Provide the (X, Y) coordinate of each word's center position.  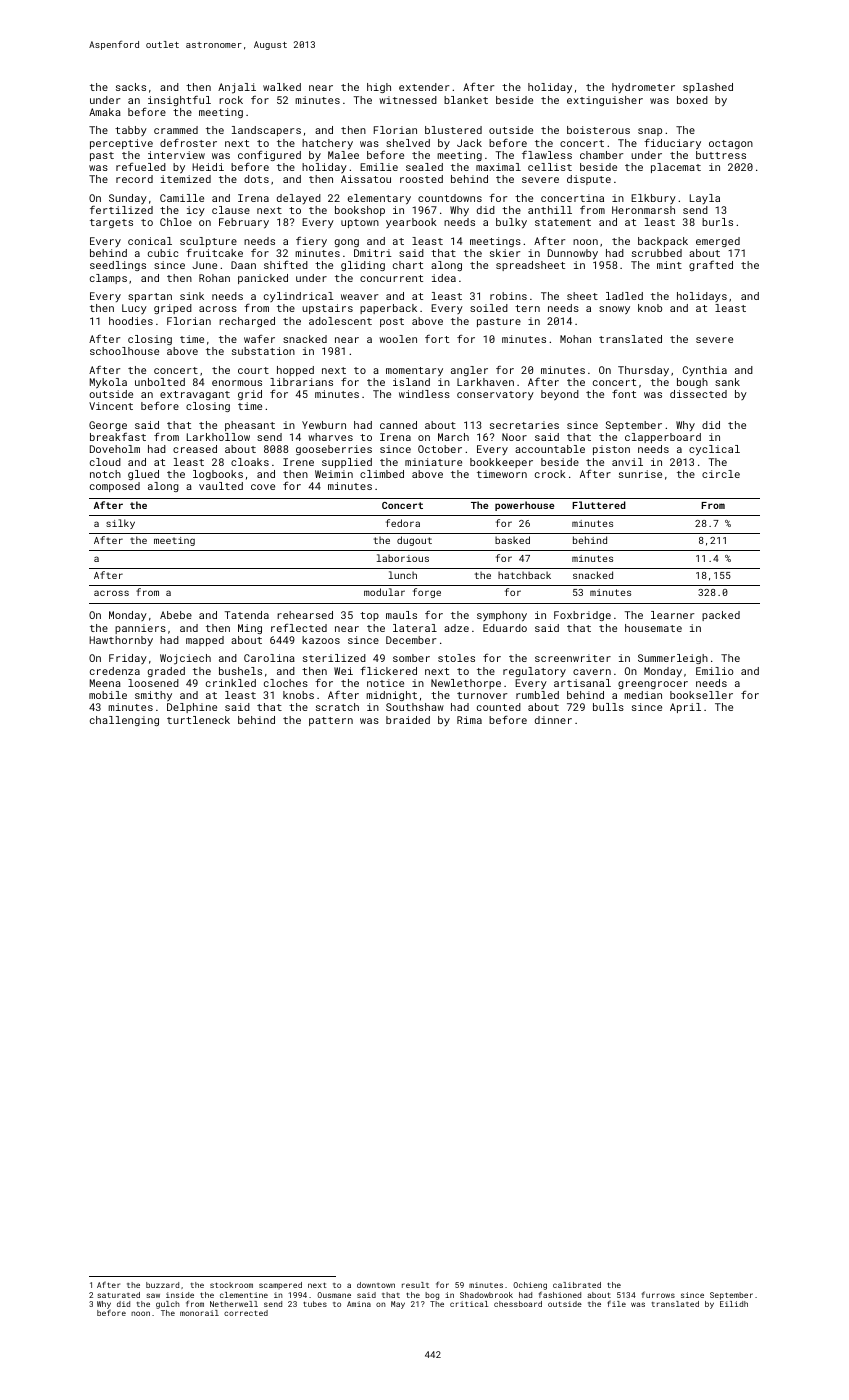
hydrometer (643, 88)
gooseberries (334, 450)
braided (408, 720)
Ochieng (530, 1286)
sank (727, 382)
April (685, 708)
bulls (608, 707)
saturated (118, 1295)
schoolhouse (124, 351)
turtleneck (198, 720)
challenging (124, 721)
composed (115, 487)
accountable (550, 449)
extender (424, 87)
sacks (131, 87)
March (453, 437)
